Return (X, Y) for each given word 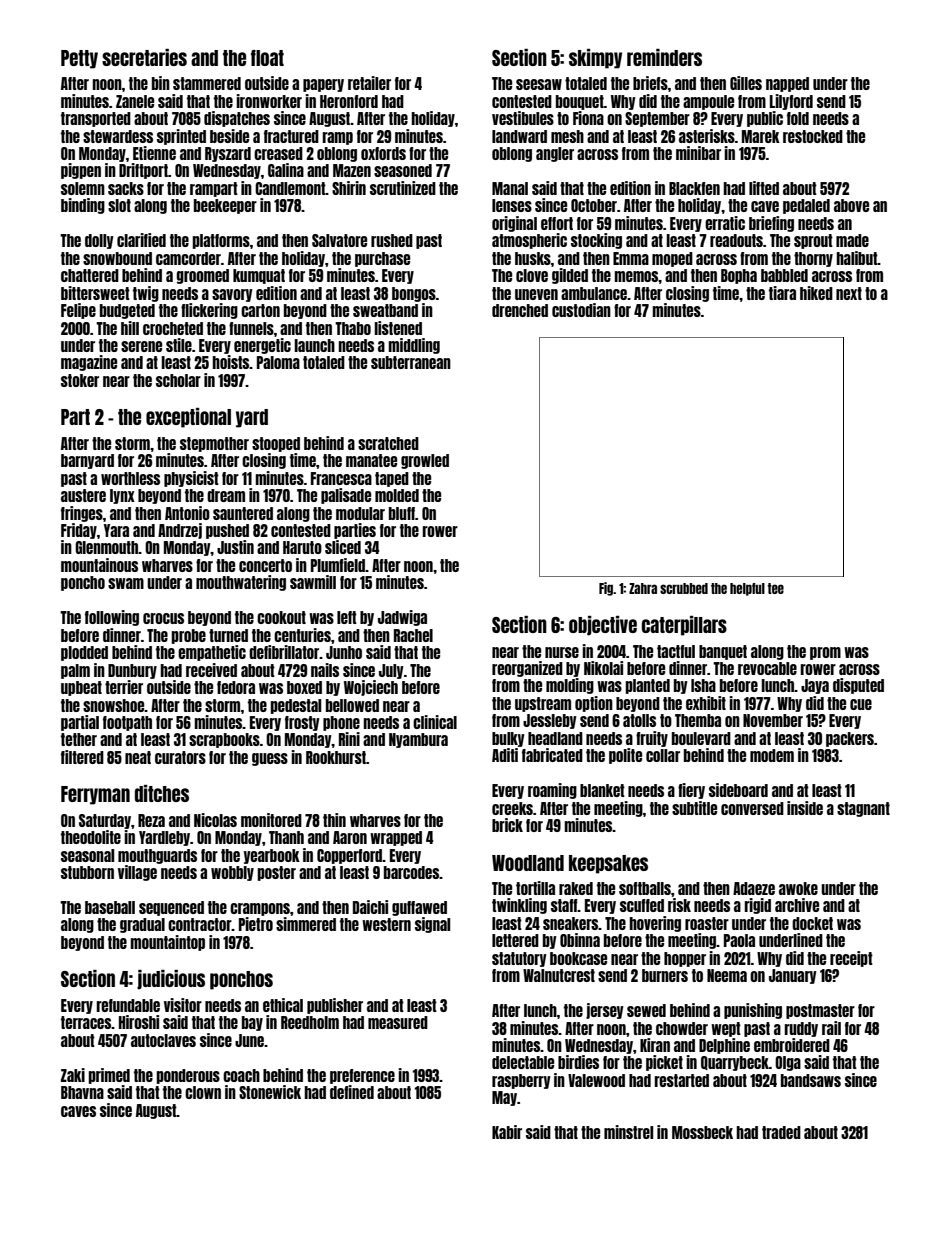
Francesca (341, 478)
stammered (207, 83)
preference (362, 1076)
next (849, 293)
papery (323, 85)
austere (83, 495)
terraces (86, 1022)
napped (787, 84)
